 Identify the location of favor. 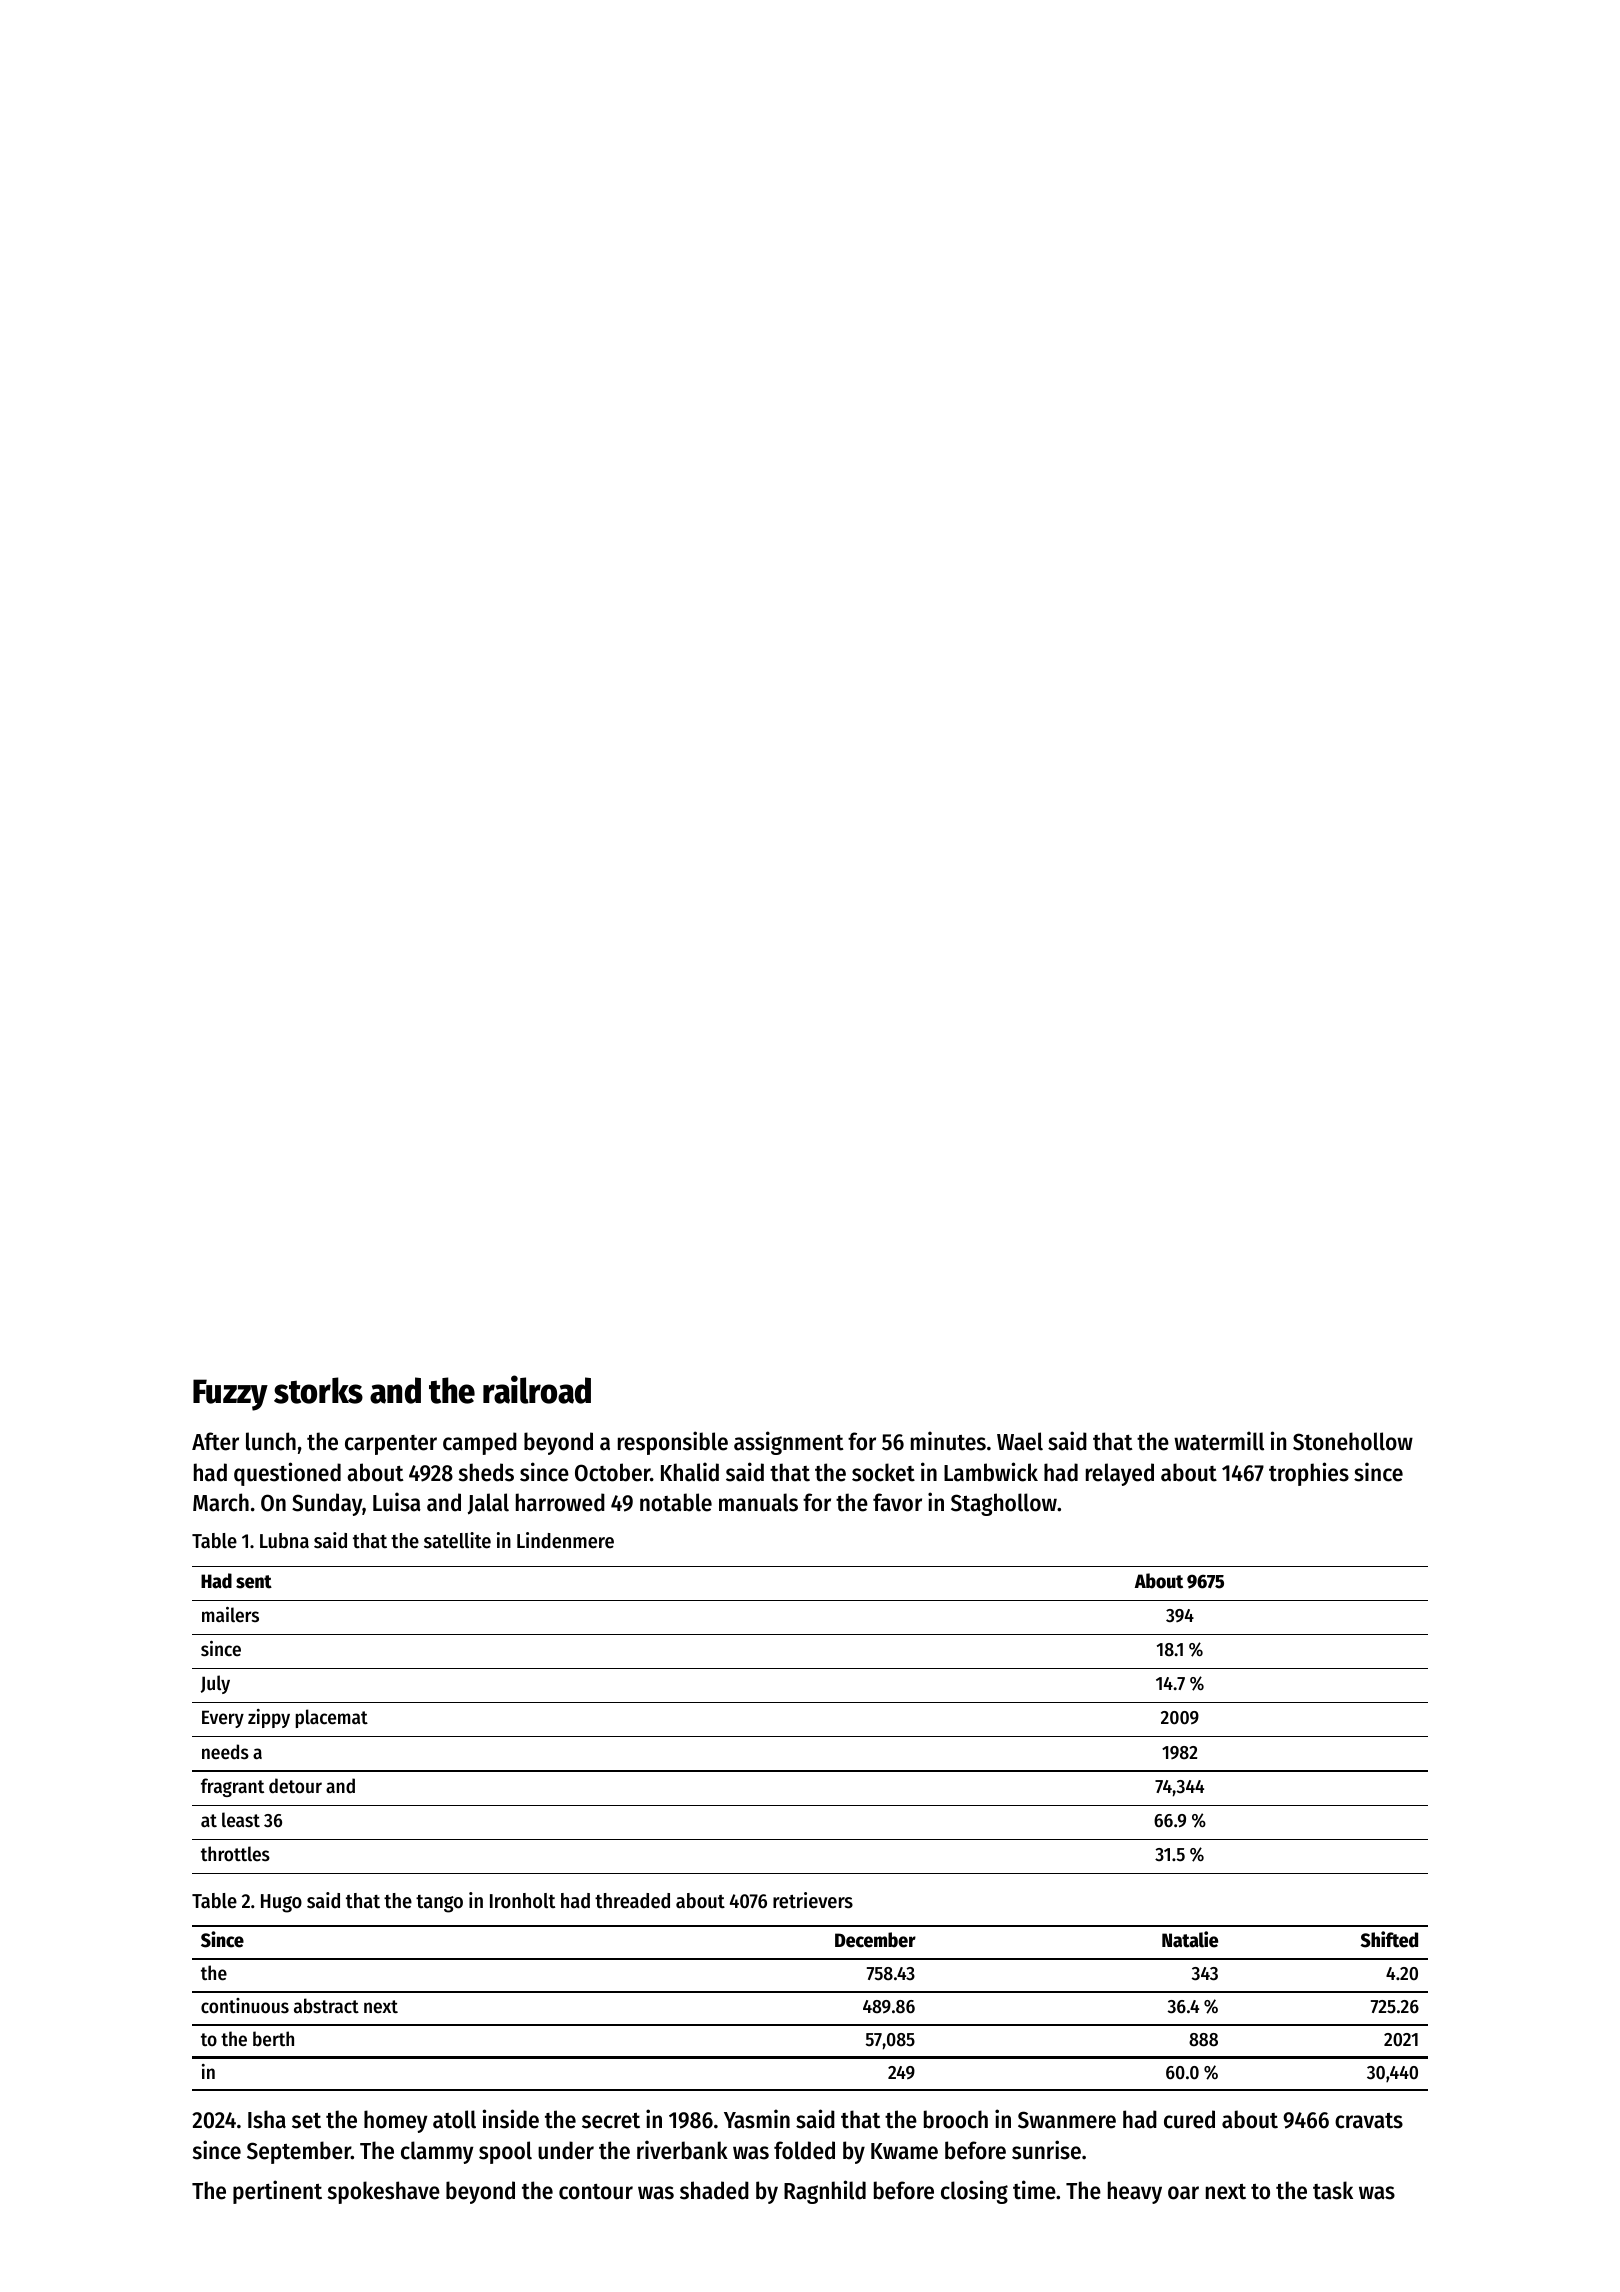
(897, 1502).
